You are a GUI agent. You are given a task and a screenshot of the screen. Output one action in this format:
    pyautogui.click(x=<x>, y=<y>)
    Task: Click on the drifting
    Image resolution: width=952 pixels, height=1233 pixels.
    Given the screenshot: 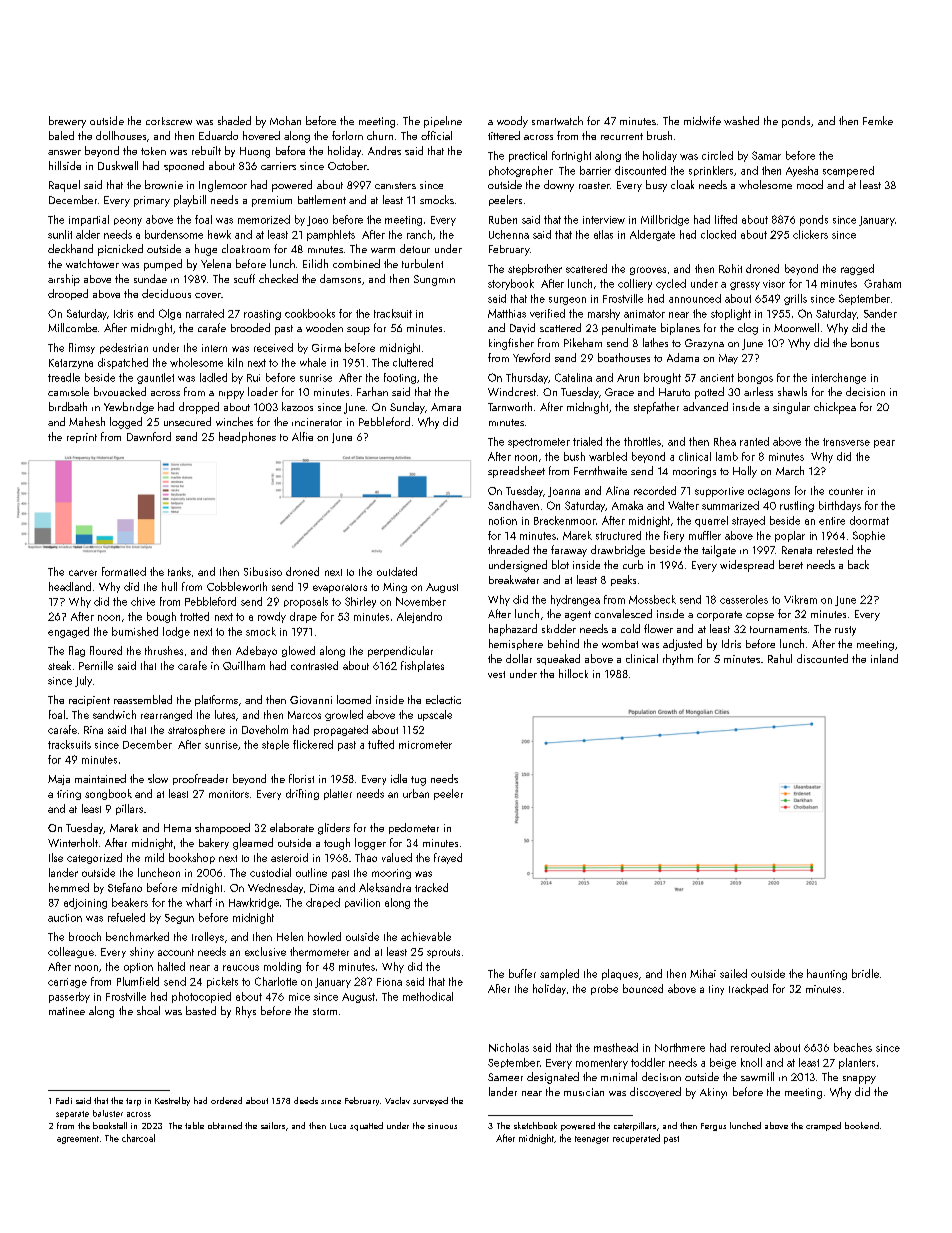 What is the action you would take?
    pyautogui.click(x=302, y=794)
